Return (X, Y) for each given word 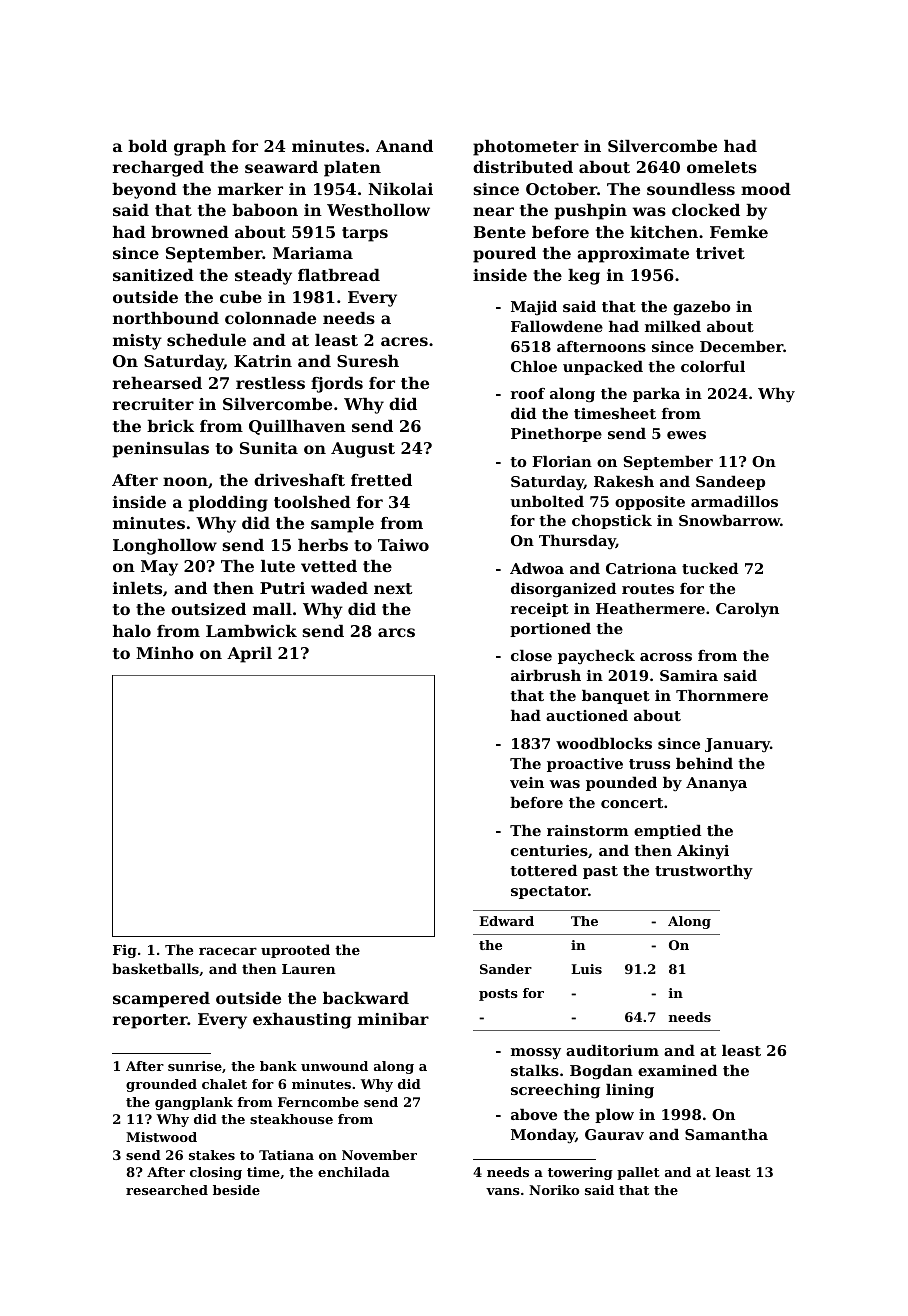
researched (167, 1190)
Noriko (554, 1190)
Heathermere (650, 608)
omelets (722, 167)
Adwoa (537, 568)
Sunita (269, 448)
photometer (526, 148)
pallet (638, 1173)
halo (132, 631)
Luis (586, 969)
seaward (281, 167)
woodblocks (604, 743)
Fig (125, 951)
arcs (396, 632)
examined (677, 1070)
